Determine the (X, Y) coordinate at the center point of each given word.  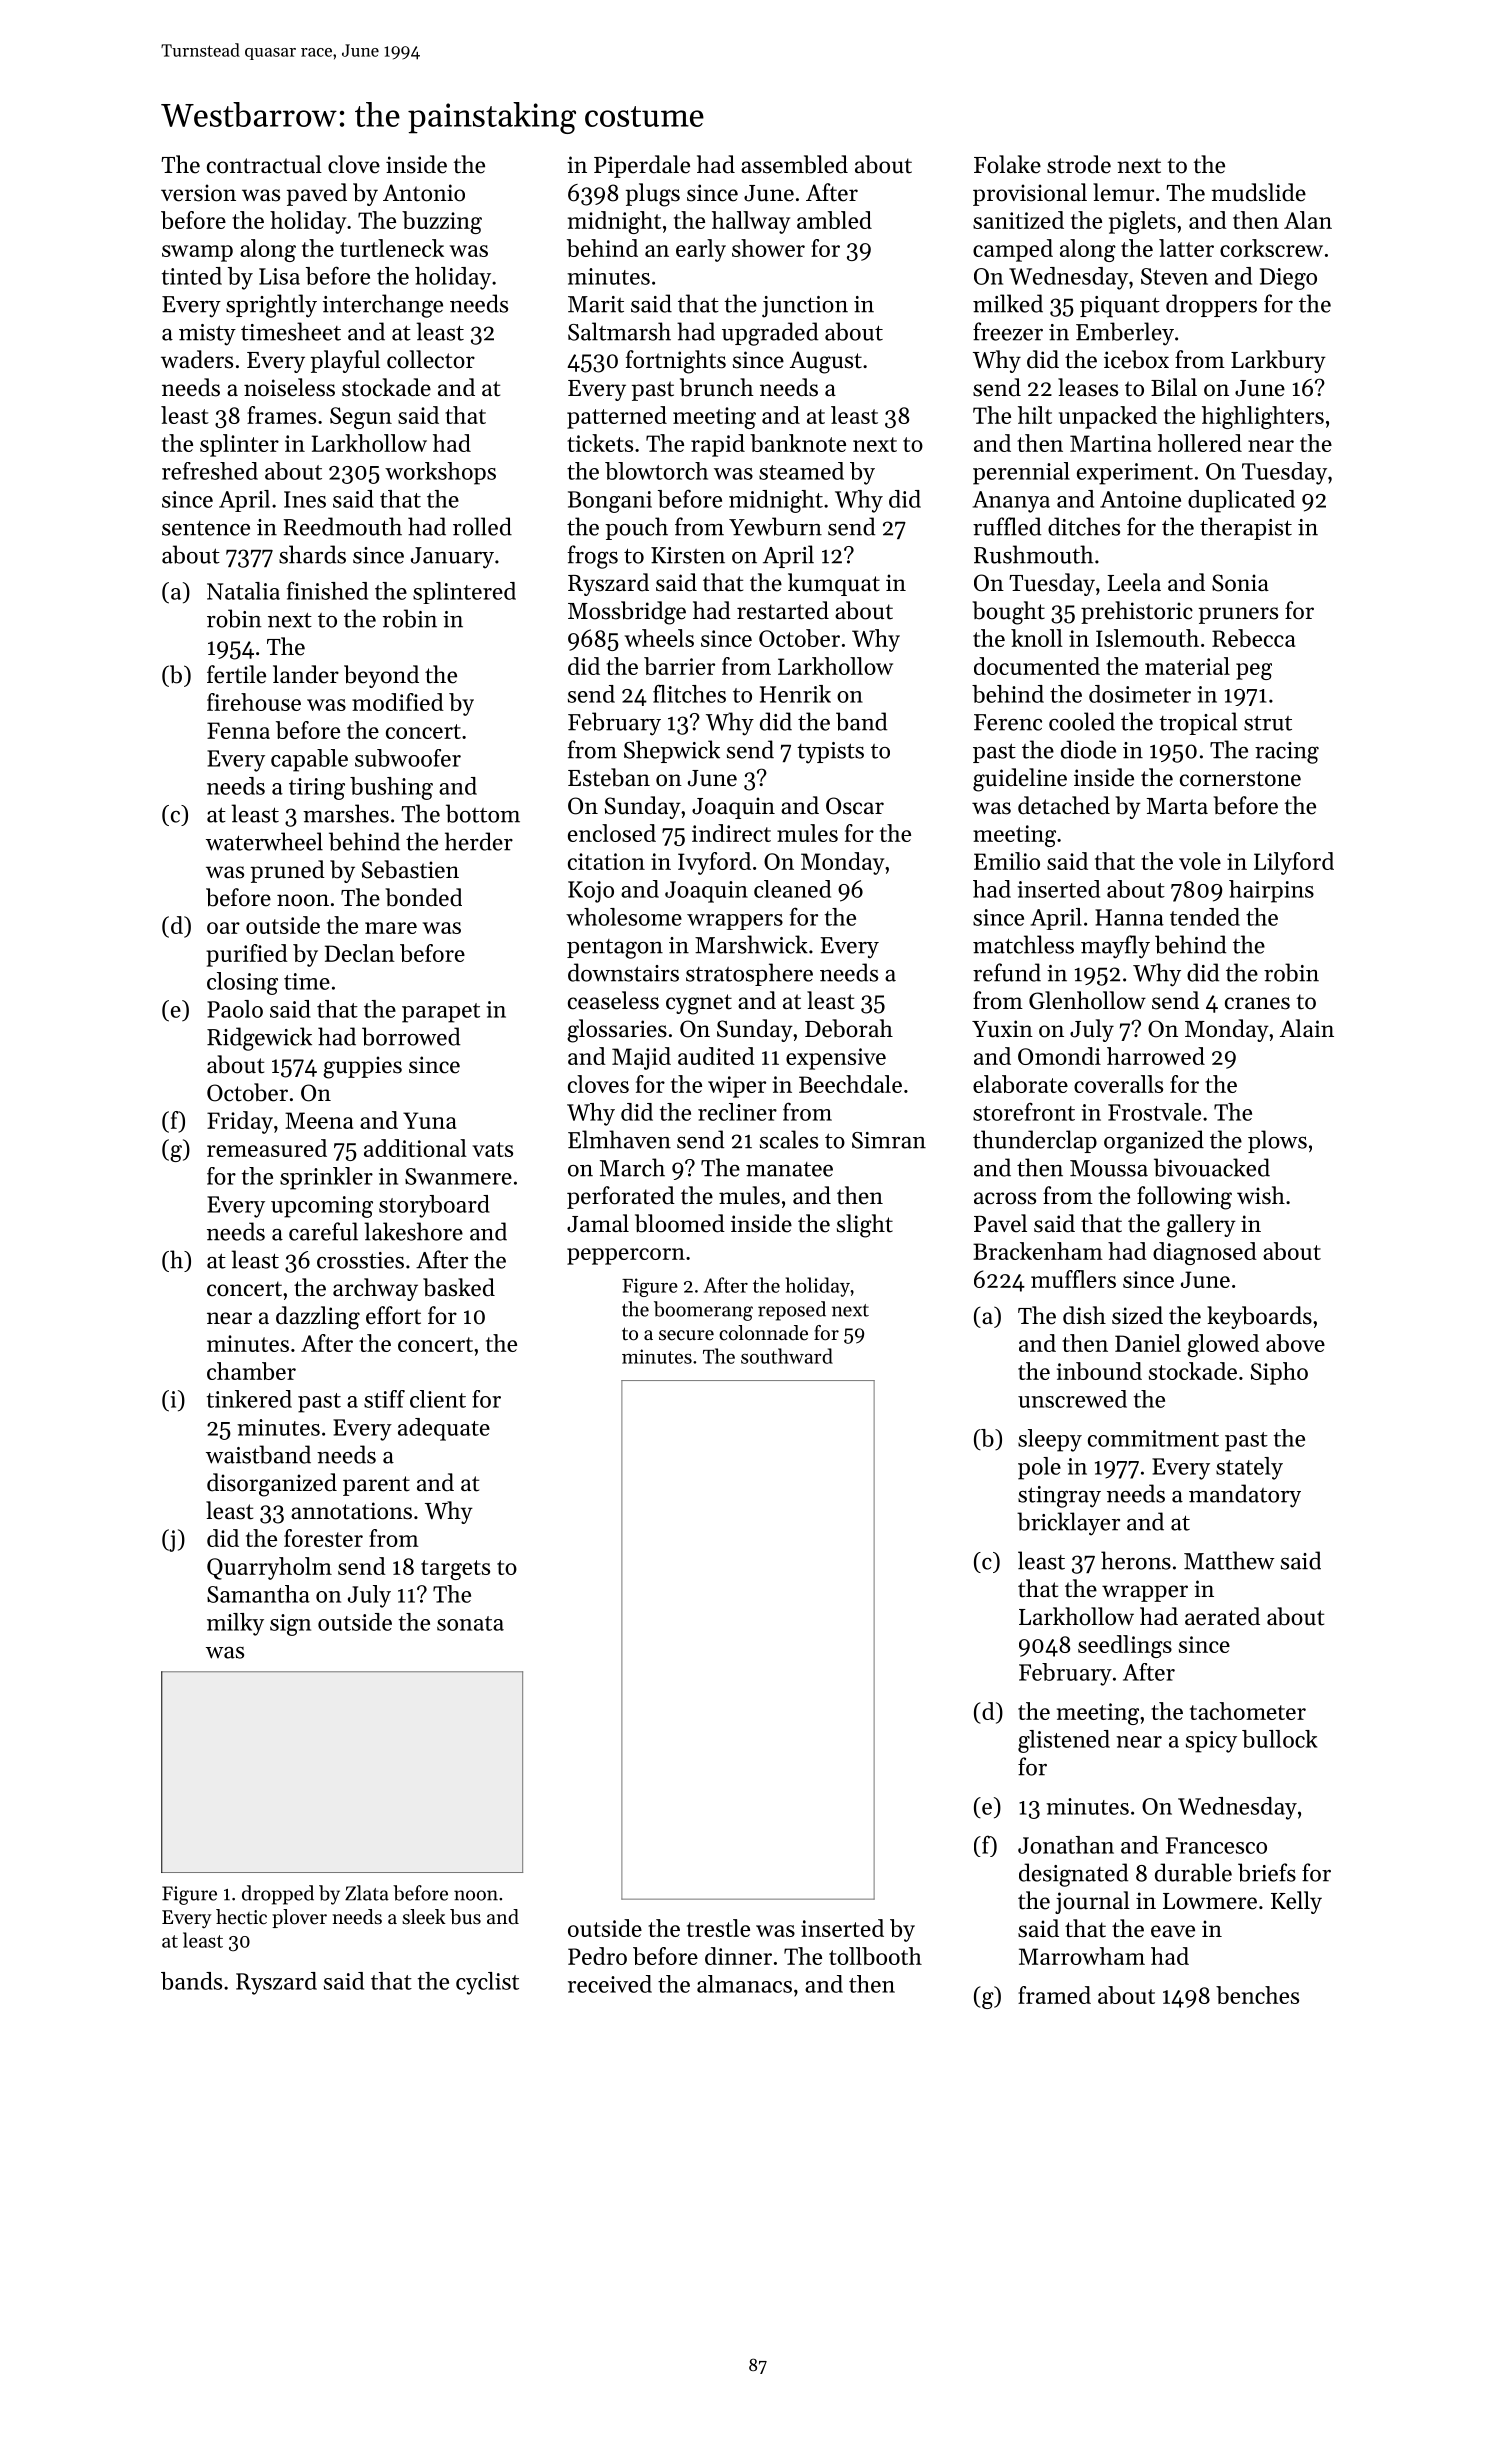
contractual (264, 164)
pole (1039, 1468)
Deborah (849, 1028)
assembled (794, 164)
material (1187, 666)
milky (235, 1624)
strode (1079, 164)
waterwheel (264, 841)
